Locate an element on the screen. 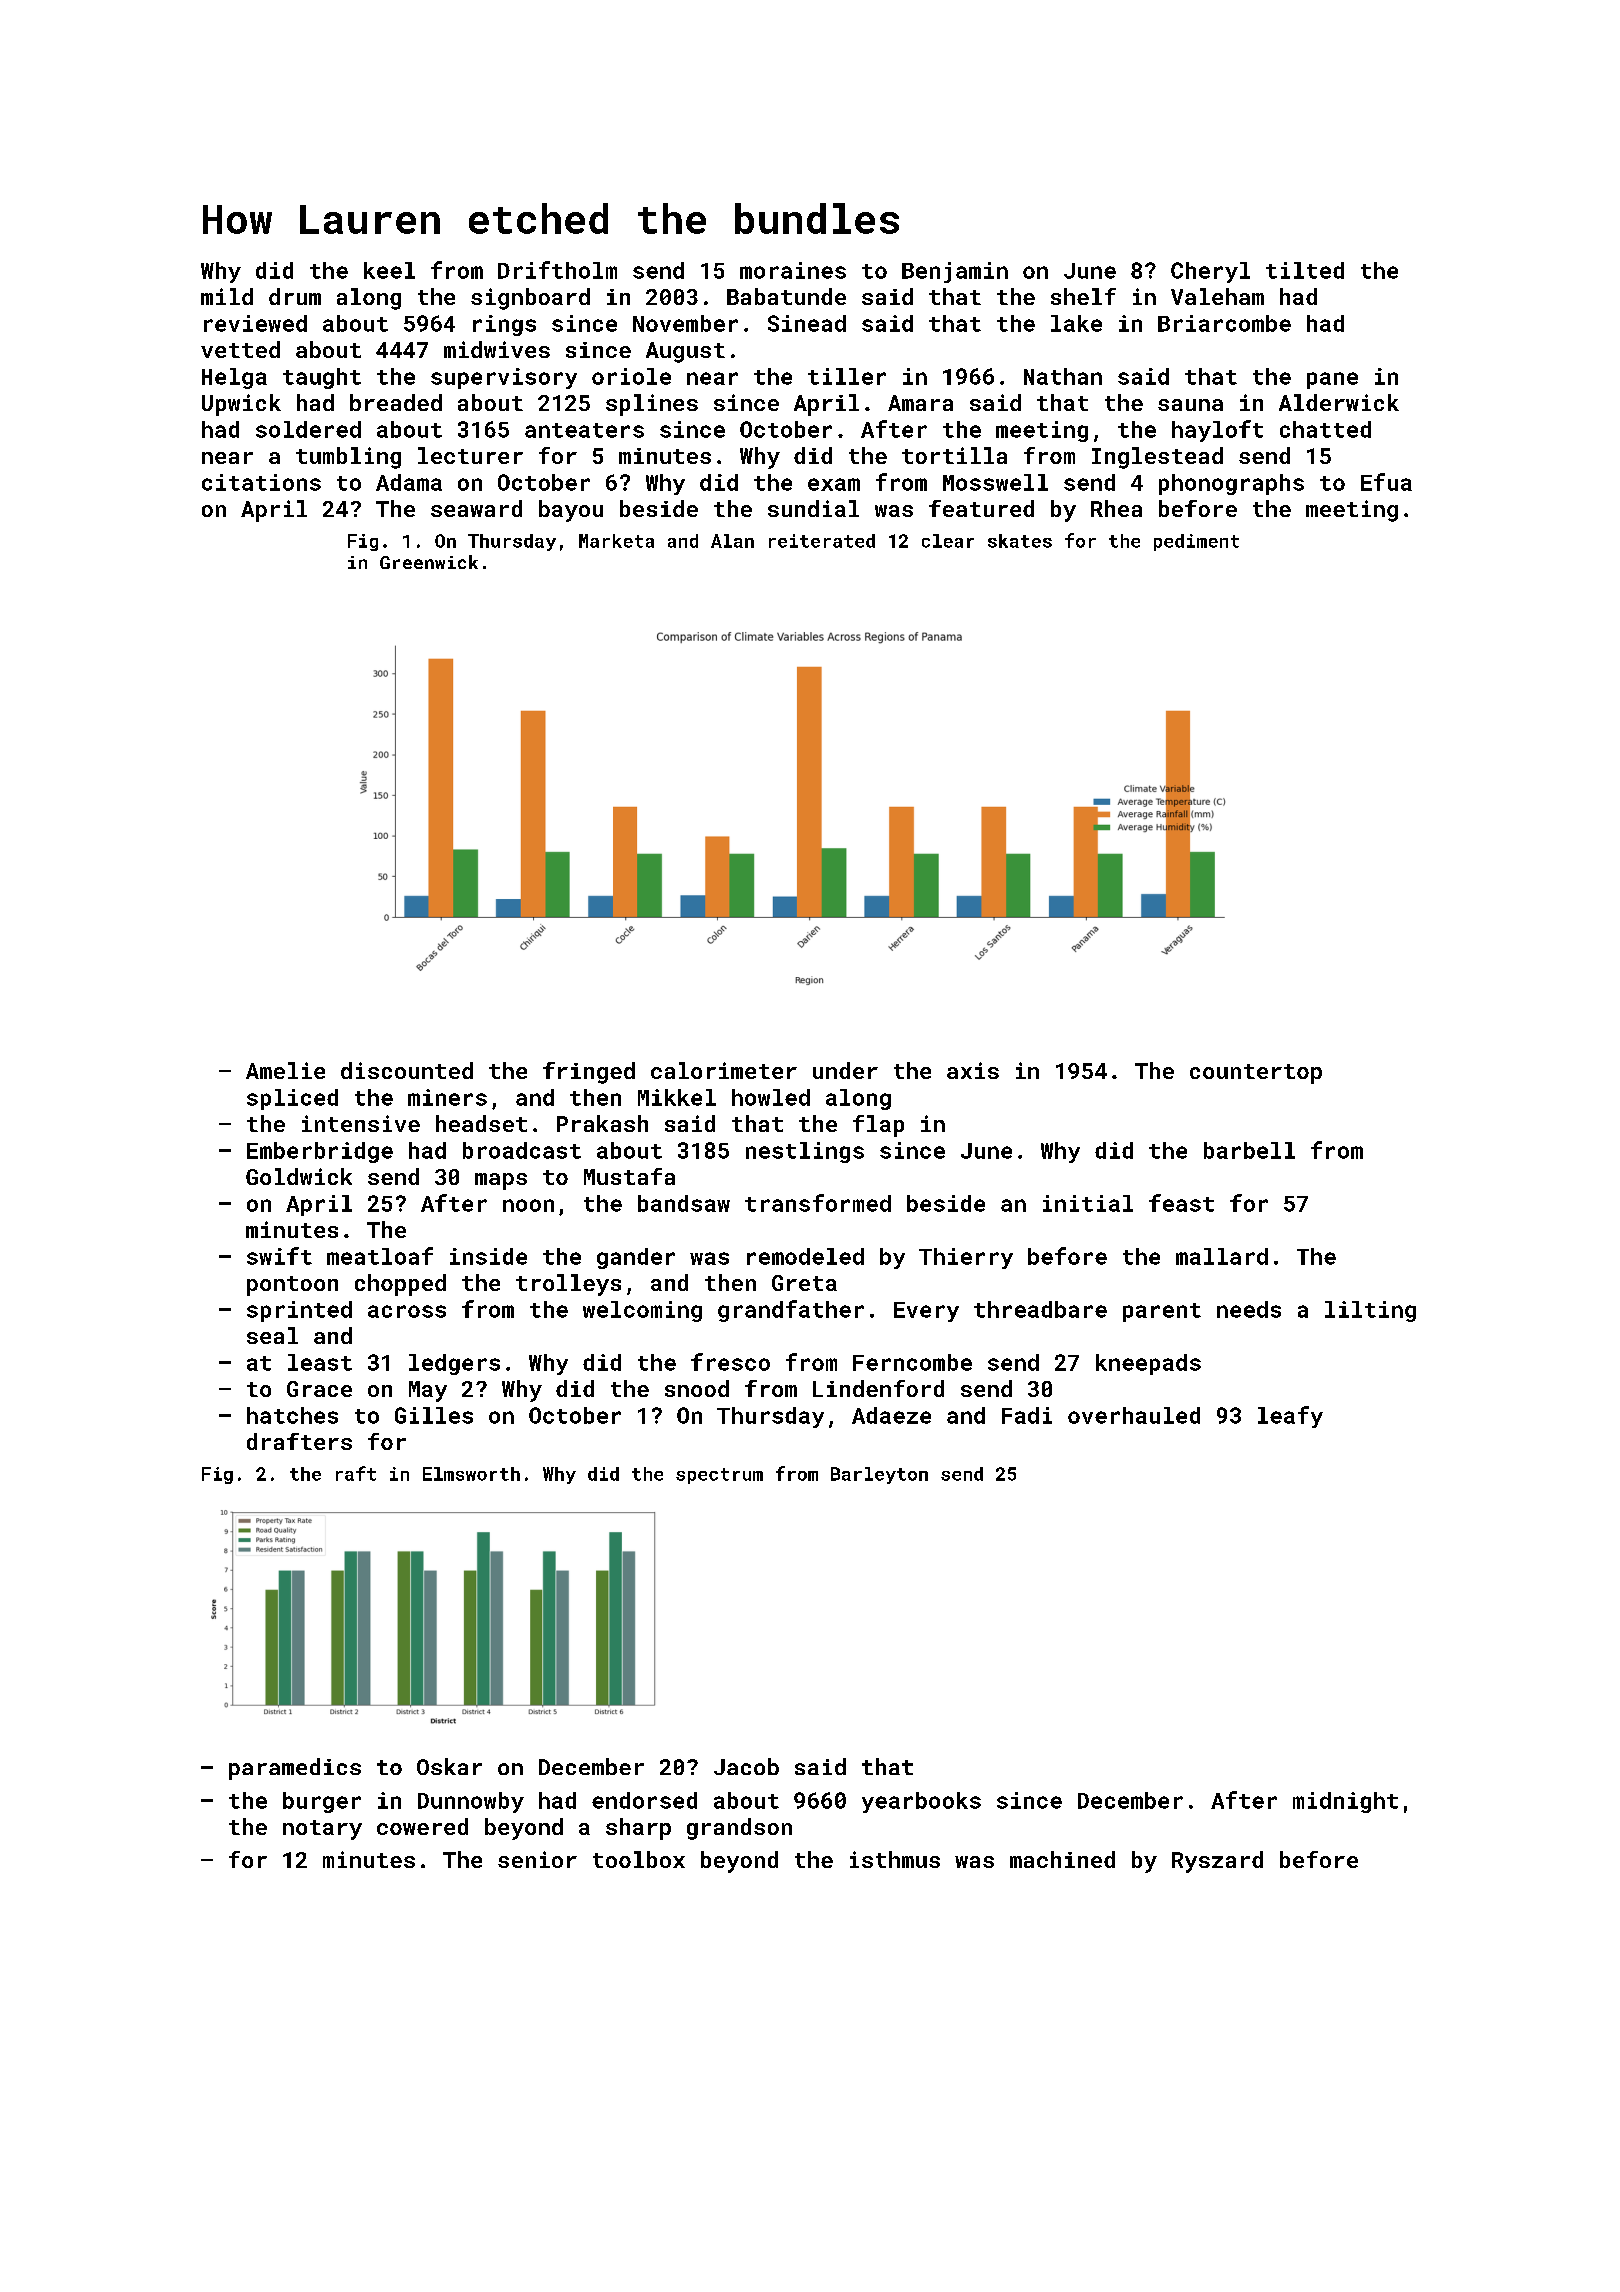 This screenshot has width=1620, height=2292. parent is located at coordinates (1162, 1312).
